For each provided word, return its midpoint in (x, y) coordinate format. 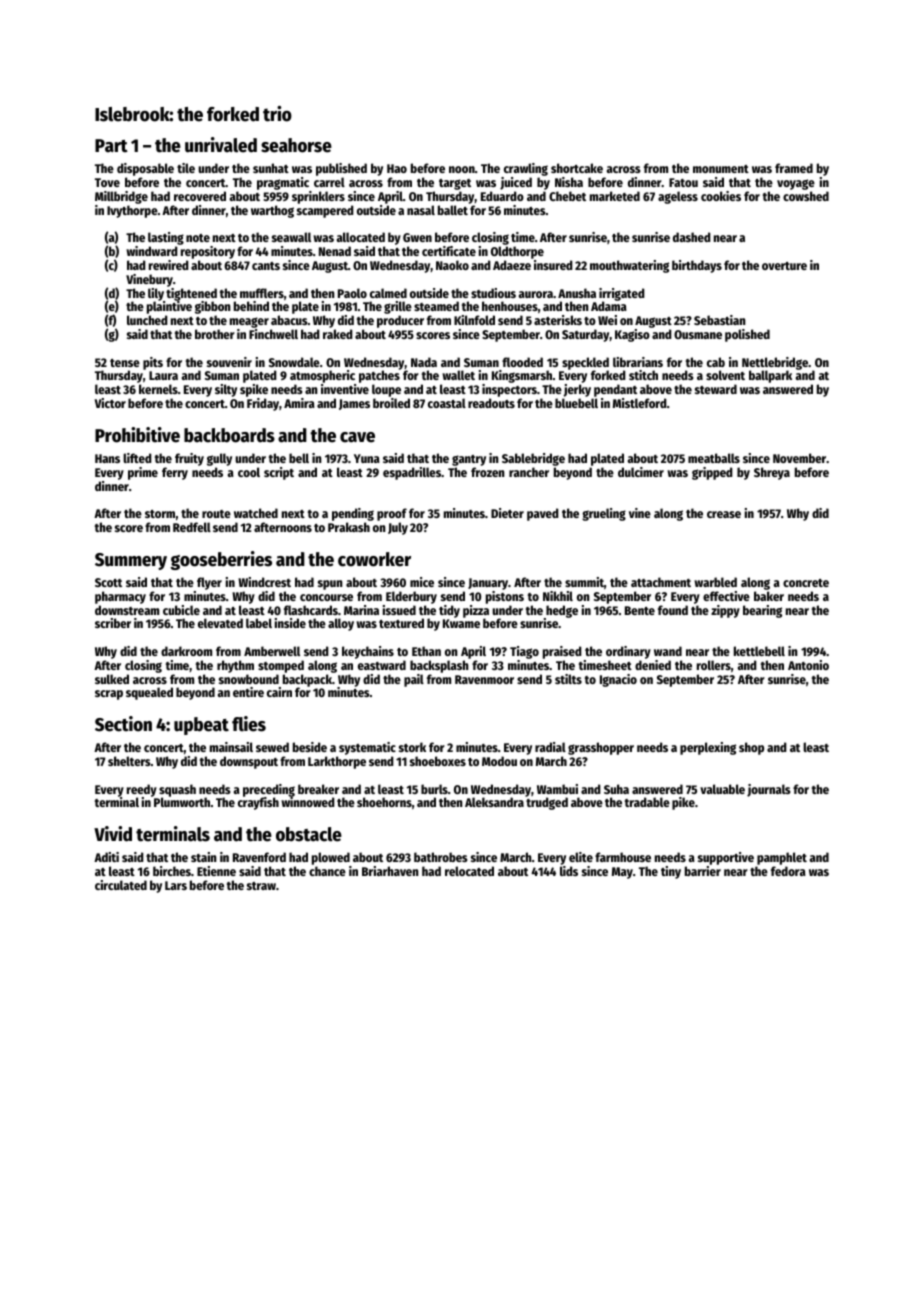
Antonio (808, 665)
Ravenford (259, 857)
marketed (615, 196)
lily (156, 294)
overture (784, 266)
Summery (131, 561)
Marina (361, 610)
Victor (110, 403)
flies (249, 724)
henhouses (510, 306)
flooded (522, 362)
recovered (200, 196)
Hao (397, 168)
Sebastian (720, 320)
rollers (714, 665)
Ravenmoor (484, 679)
